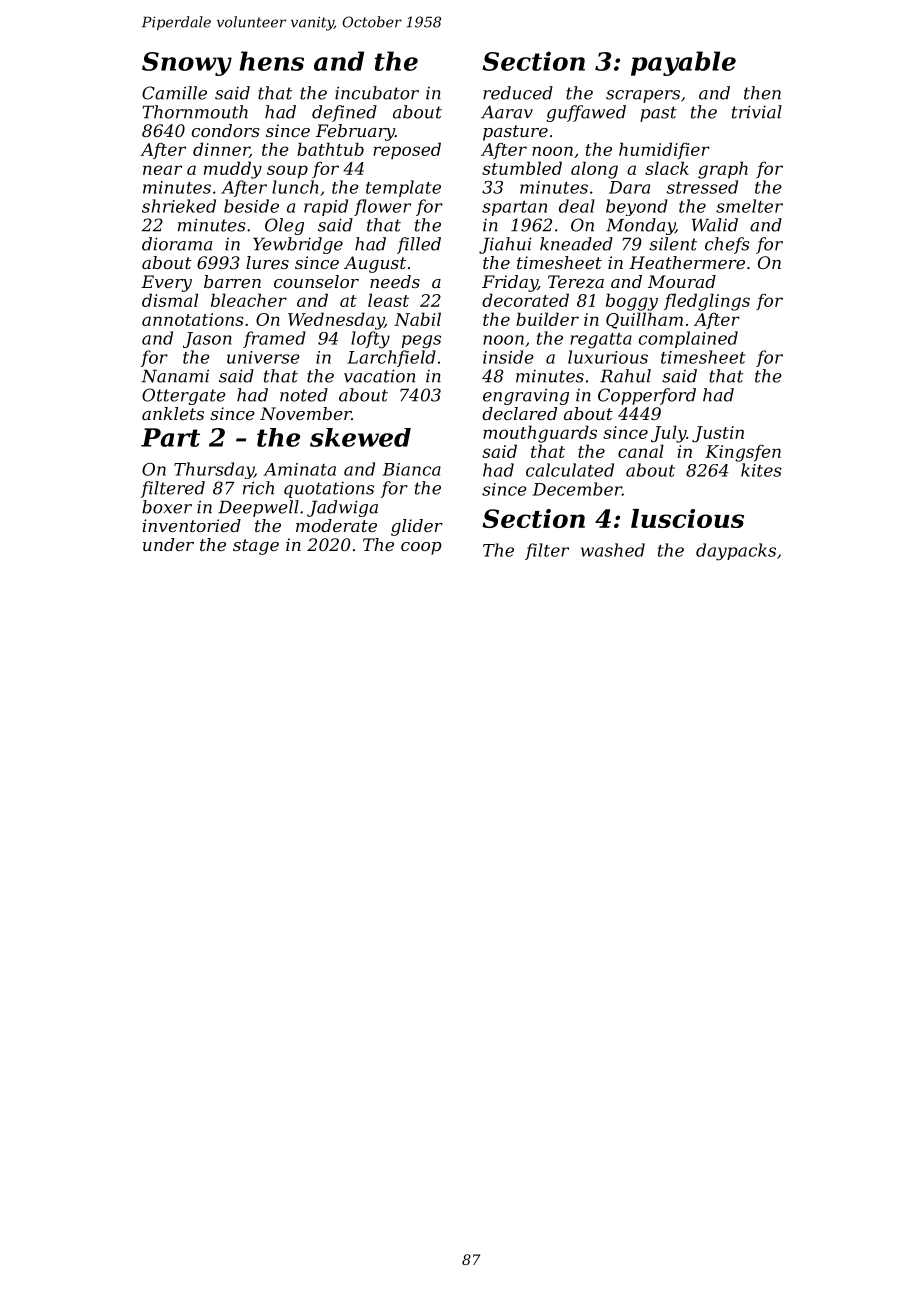 The image size is (924, 1314). Describe the element at coordinates (403, 188) in the screenshot. I see `template` at that location.
